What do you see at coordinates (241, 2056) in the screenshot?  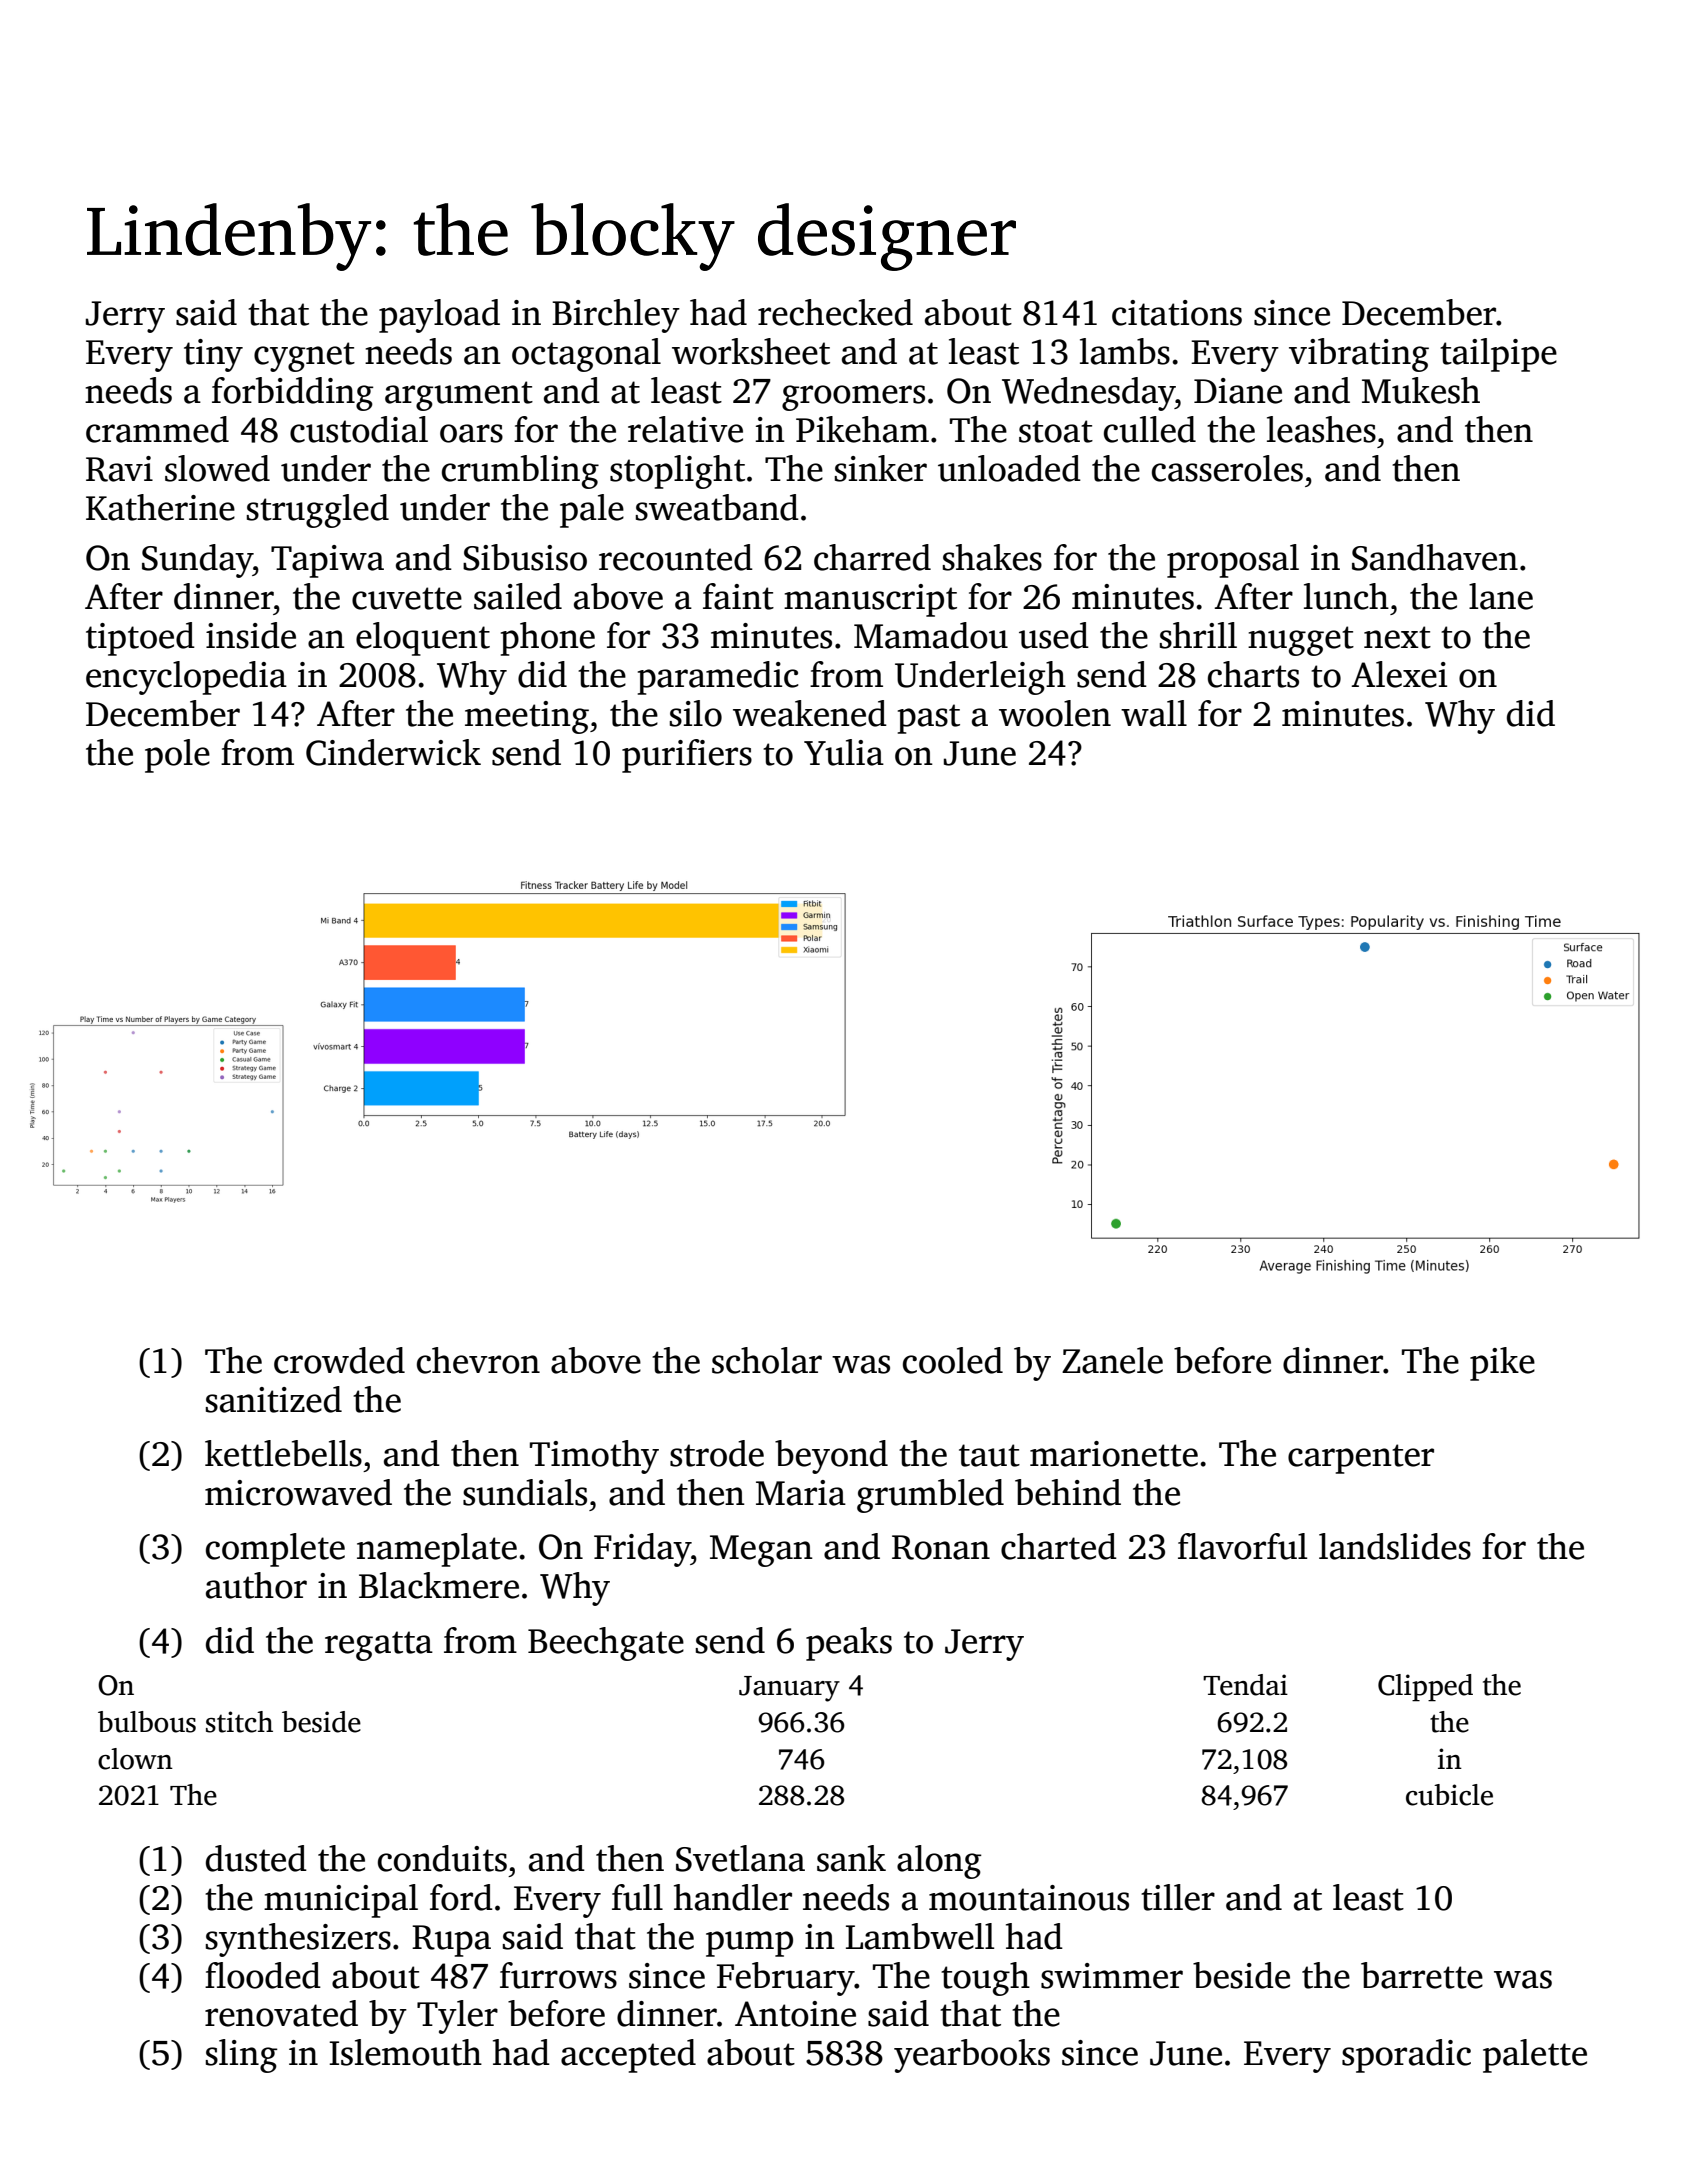 I see `sling` at bounding box center [241, 2056].
